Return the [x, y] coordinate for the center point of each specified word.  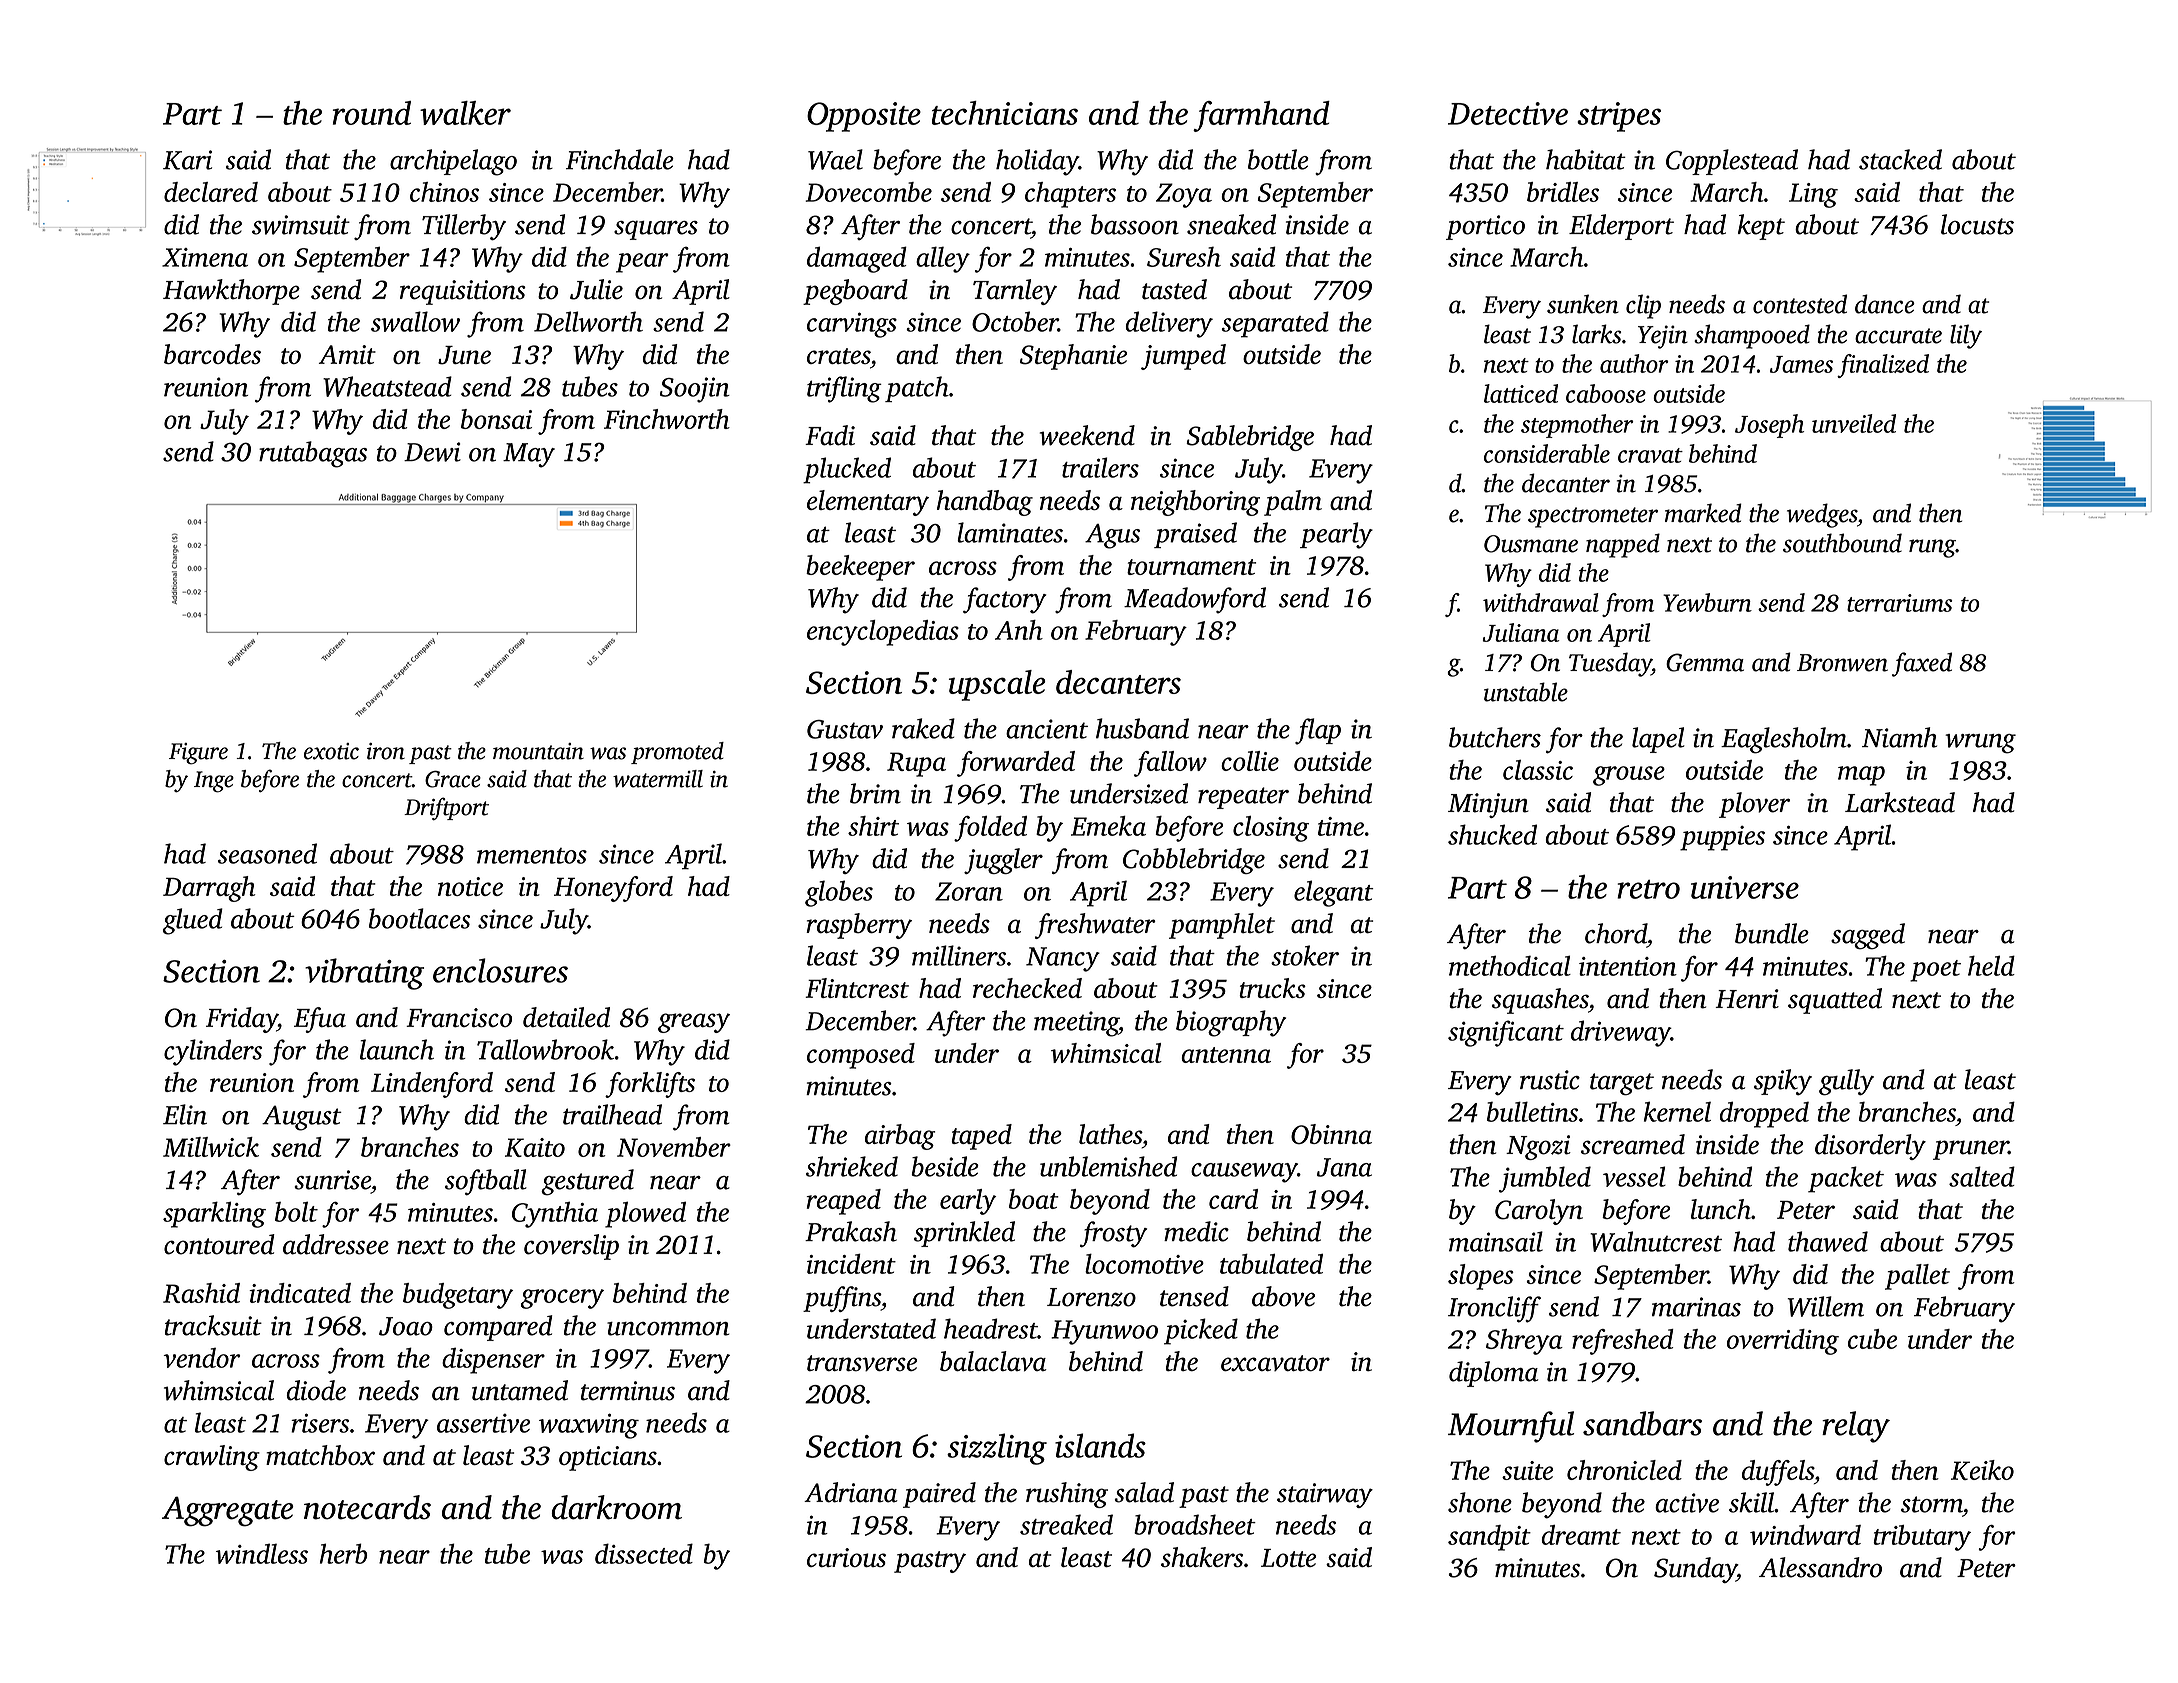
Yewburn [1707, 602]
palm [1293, 503]
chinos [444, 192]
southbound [1842, 543]
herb [343, 1553]
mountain [538, 751]
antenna [1226, 1055]
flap [1318, 731]
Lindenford [432, 1085]
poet [1935, 971]
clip [1643, 306]
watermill [658, 779]
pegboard [855, 292]
